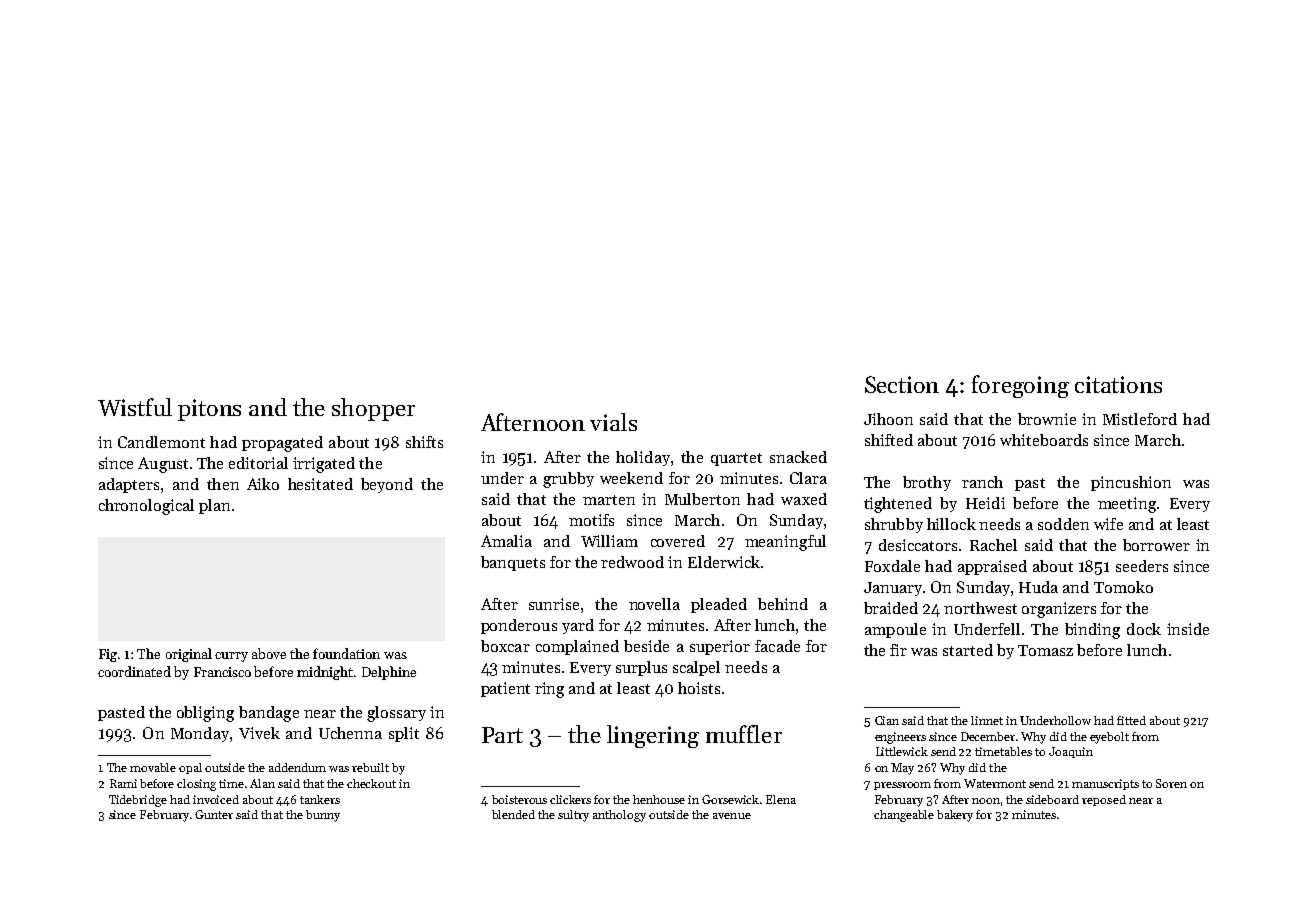  I want to click on Fig, so click(108, 655).
